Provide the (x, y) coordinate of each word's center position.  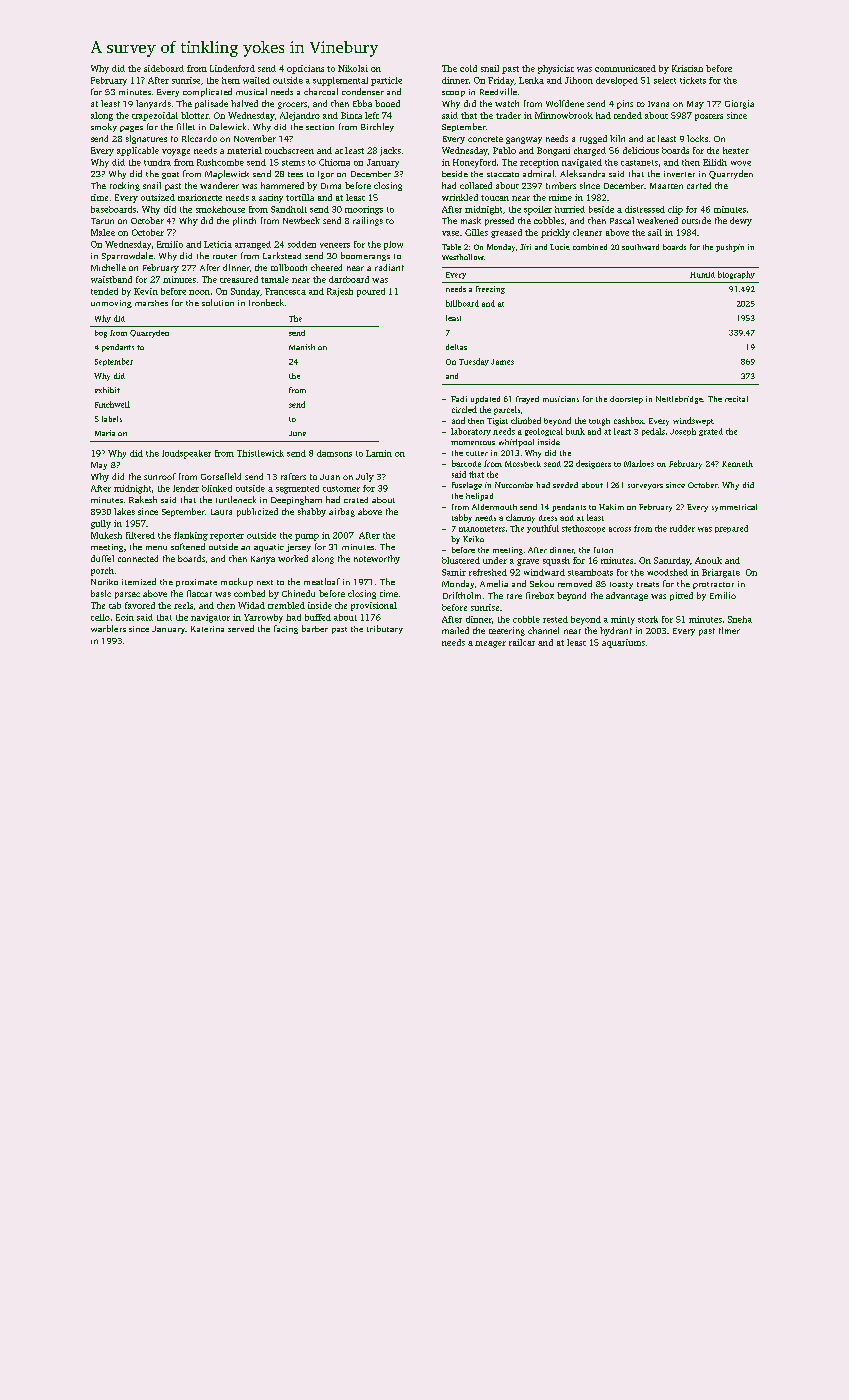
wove (741, 163)
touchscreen (289, 150)
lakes (124, 511)
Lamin (379, 453)
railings (368, 221)
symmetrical (734, 508)
